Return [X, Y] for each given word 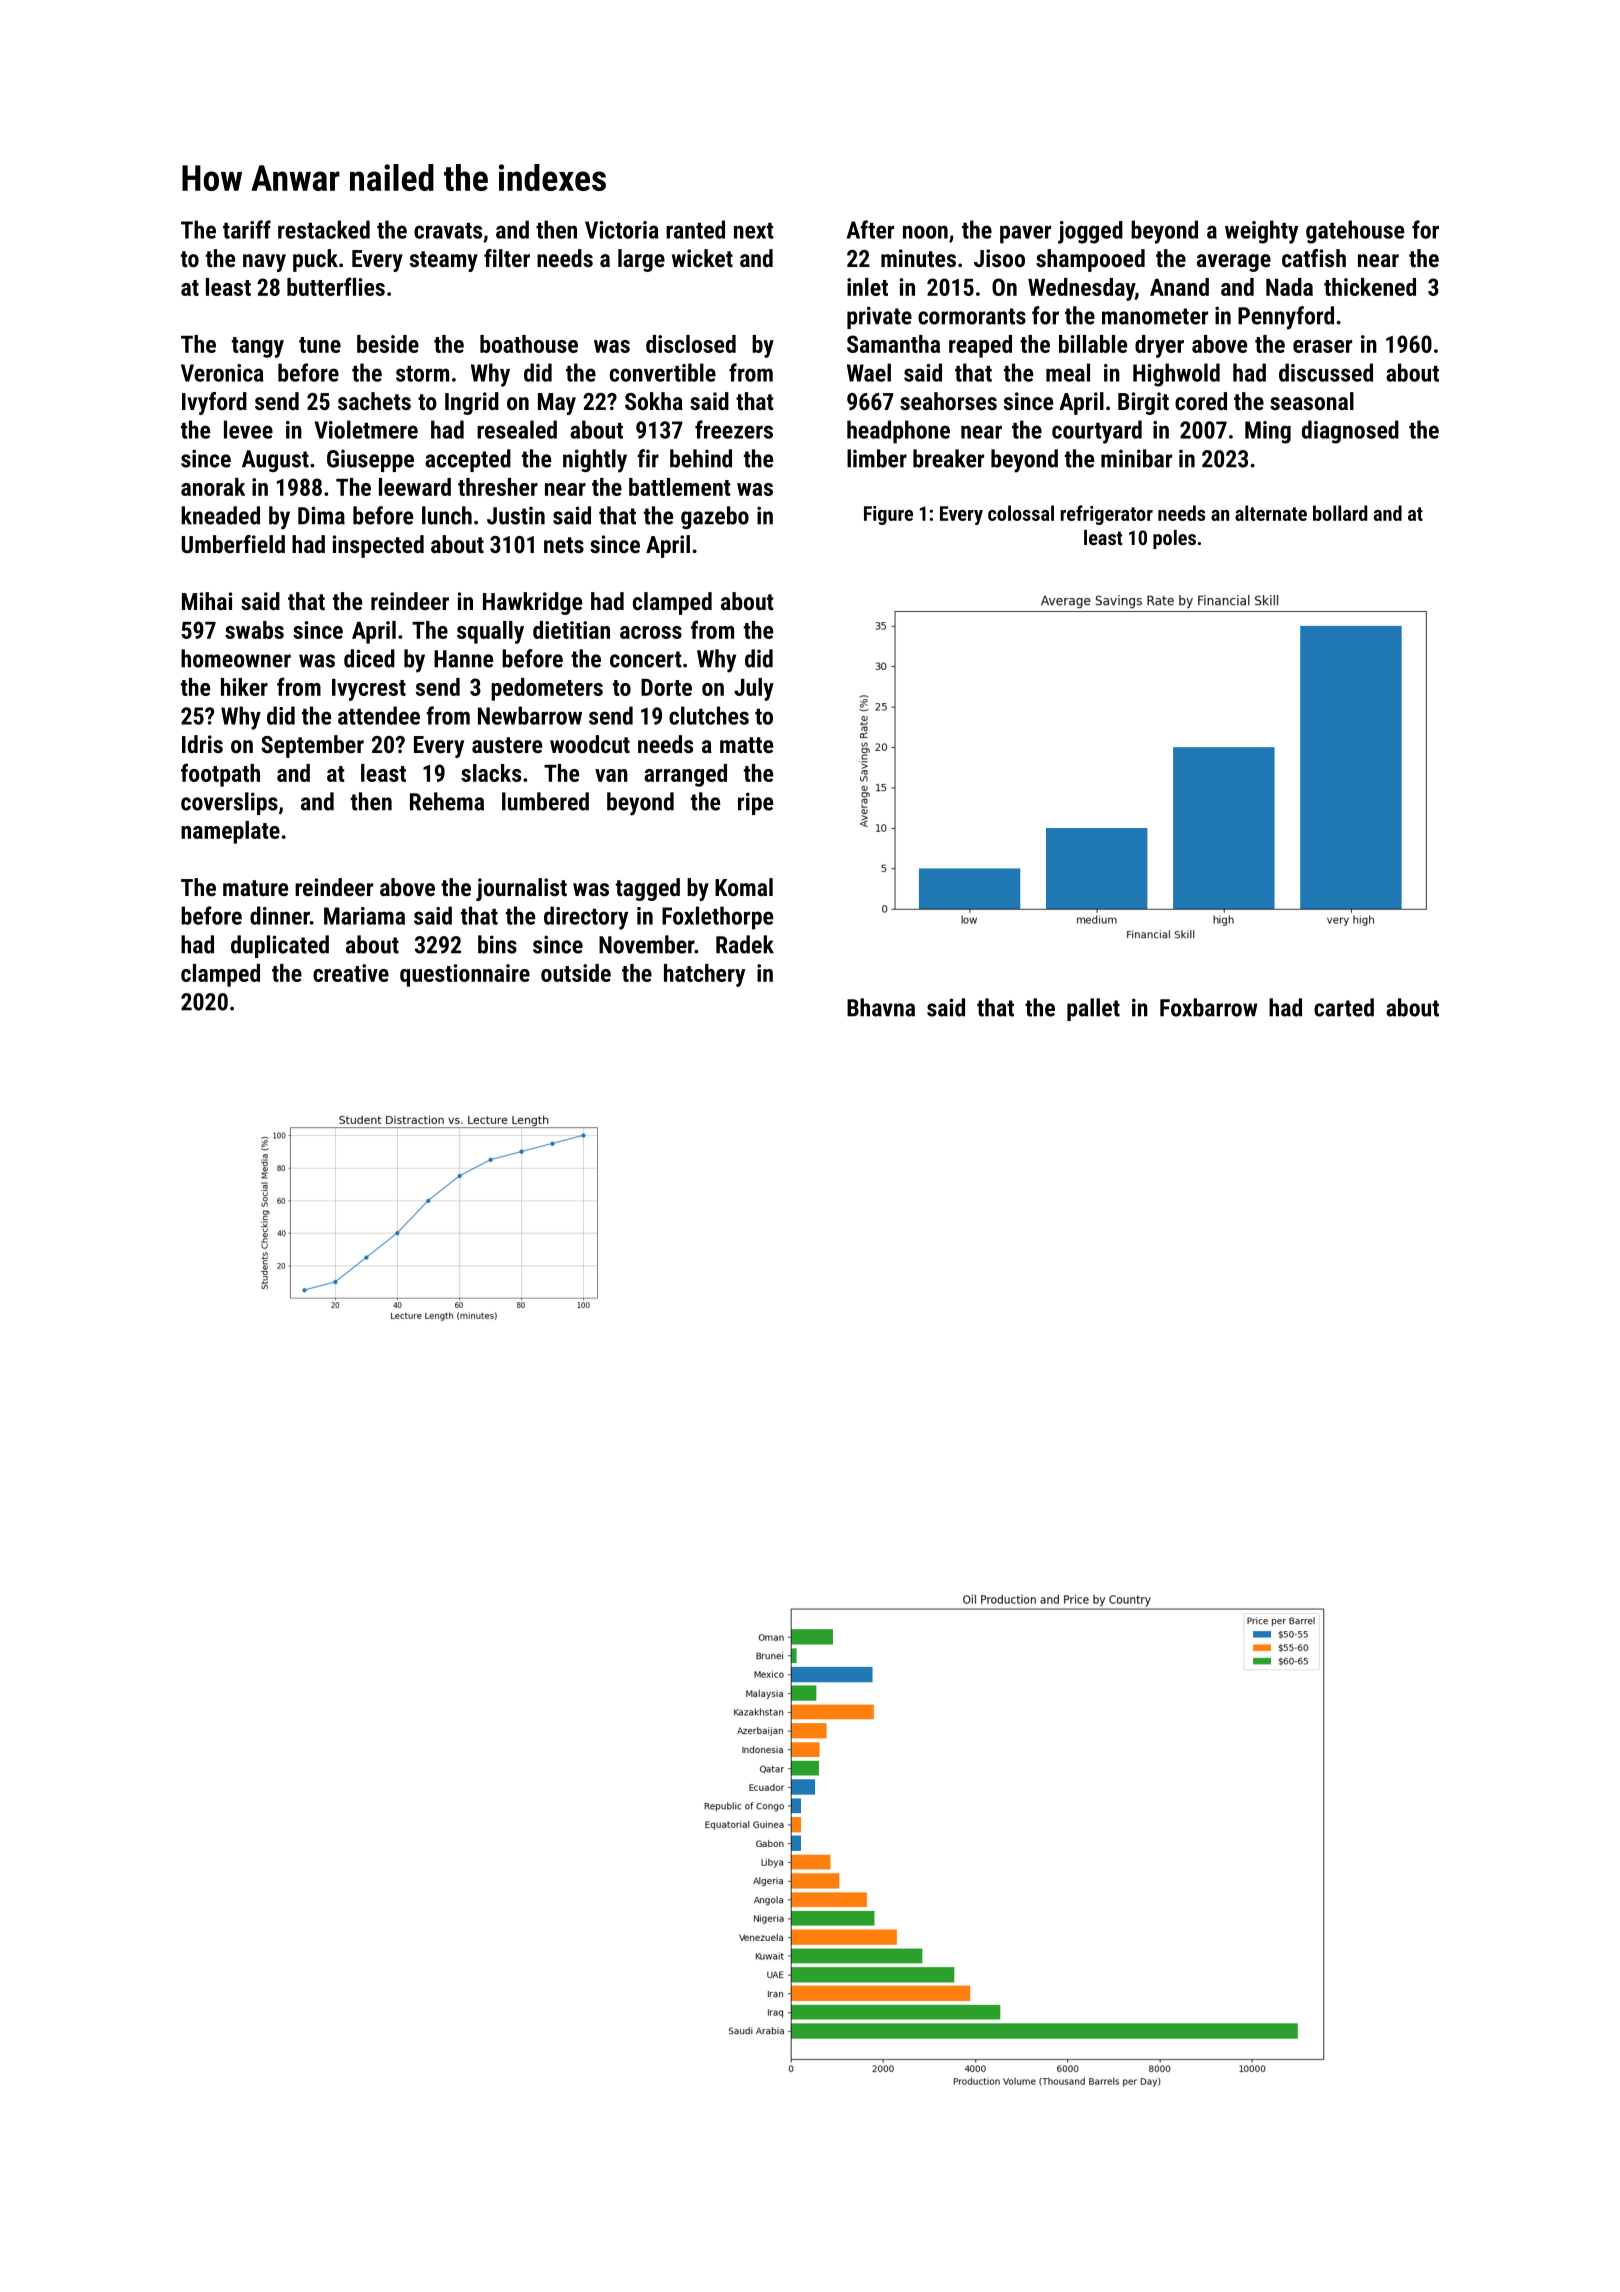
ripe [755, 803]
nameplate [230, 832]
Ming [1268, 432]
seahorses [948, 401]
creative [351, 973]
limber [877, 458]
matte [746, 745]
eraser [1322, 346]
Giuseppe [370, 460]
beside [388, 344]
